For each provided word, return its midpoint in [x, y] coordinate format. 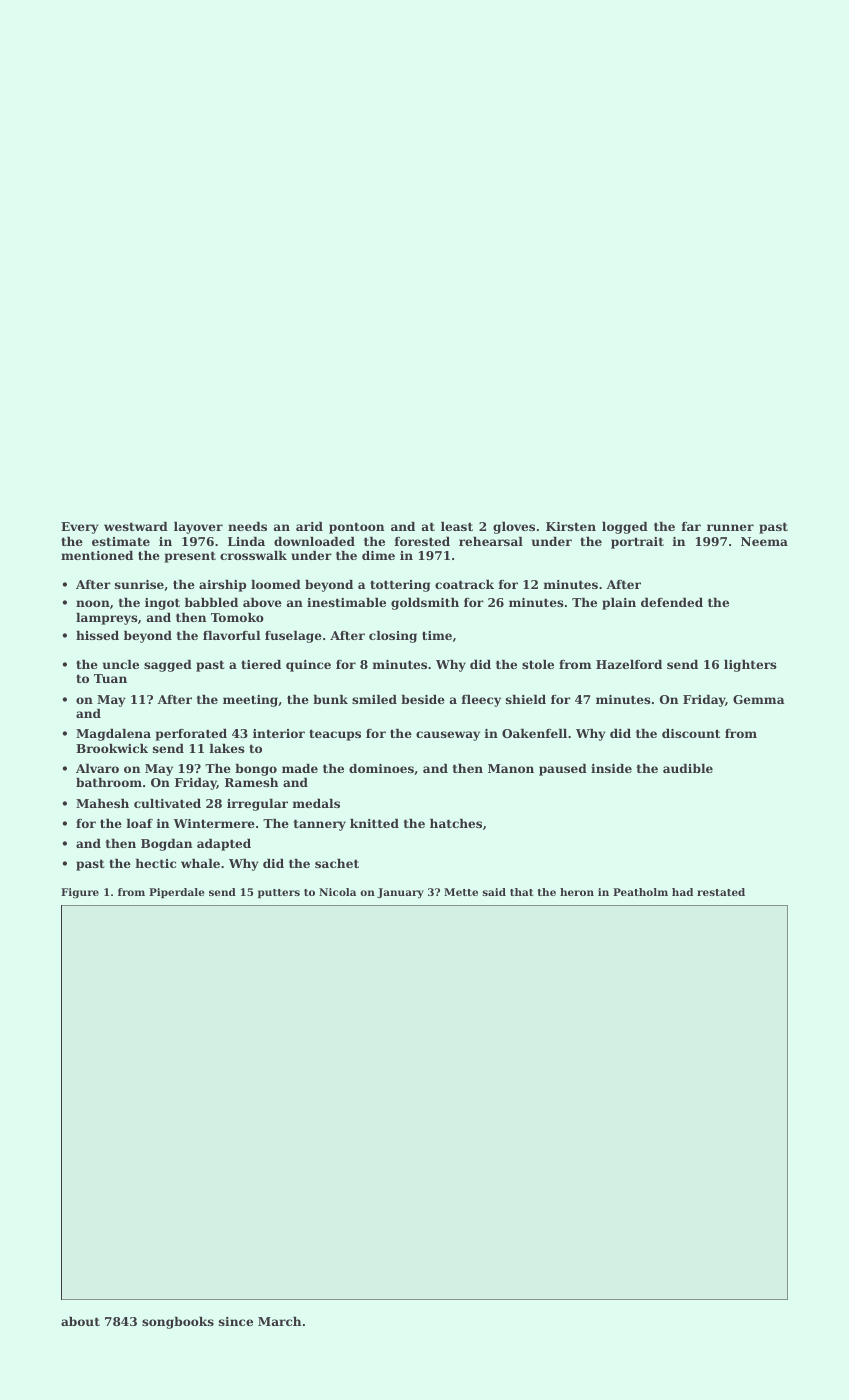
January [400, 893]
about [80, 1321]
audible [688, 768]
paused [563, 770]
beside [423, 699]
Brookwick [112, 748]
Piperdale [176, 893]
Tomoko [237, 617]
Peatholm [640, 892]
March [279, 1321]
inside [611, 768]
